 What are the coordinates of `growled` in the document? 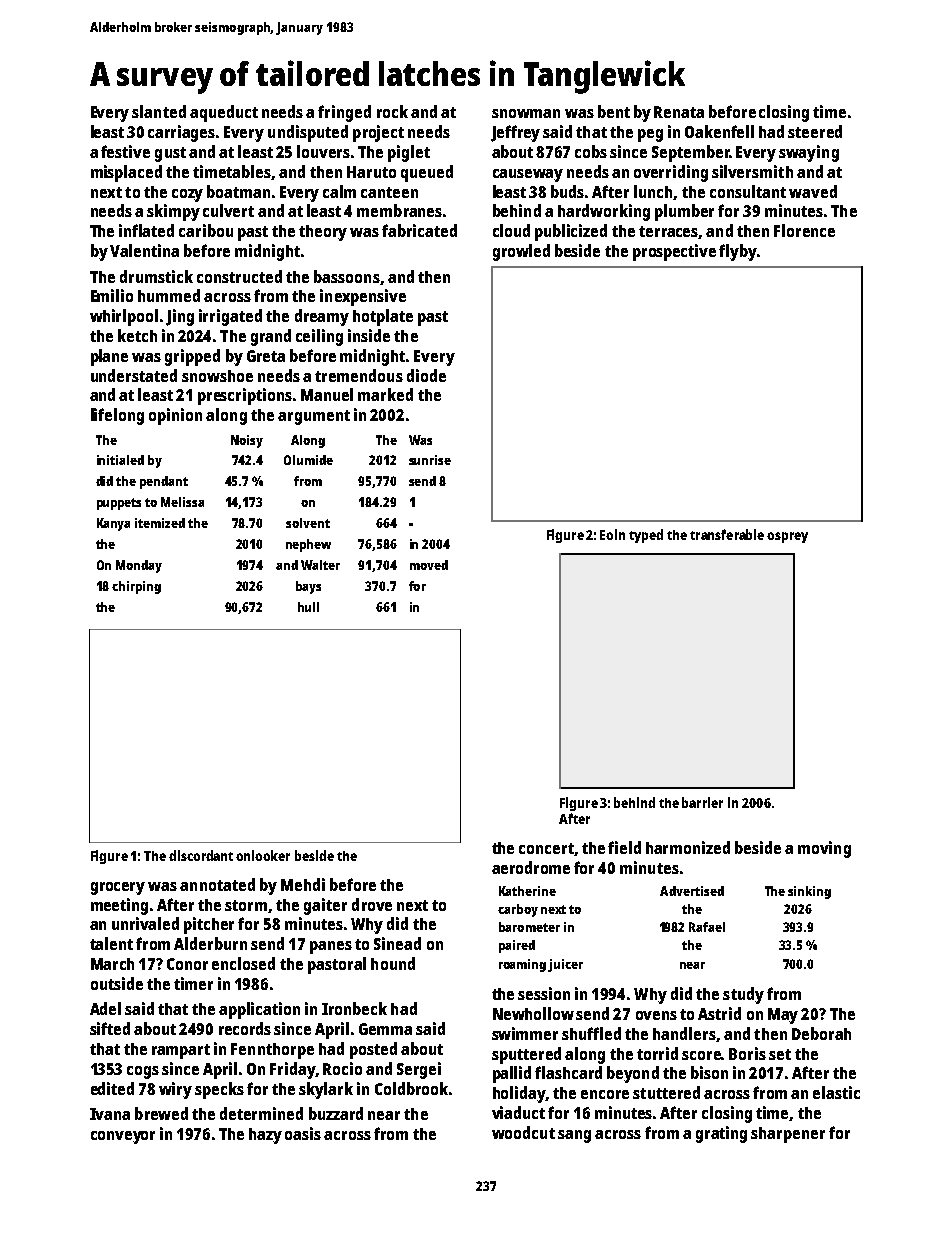 It's located at (521, 252).
